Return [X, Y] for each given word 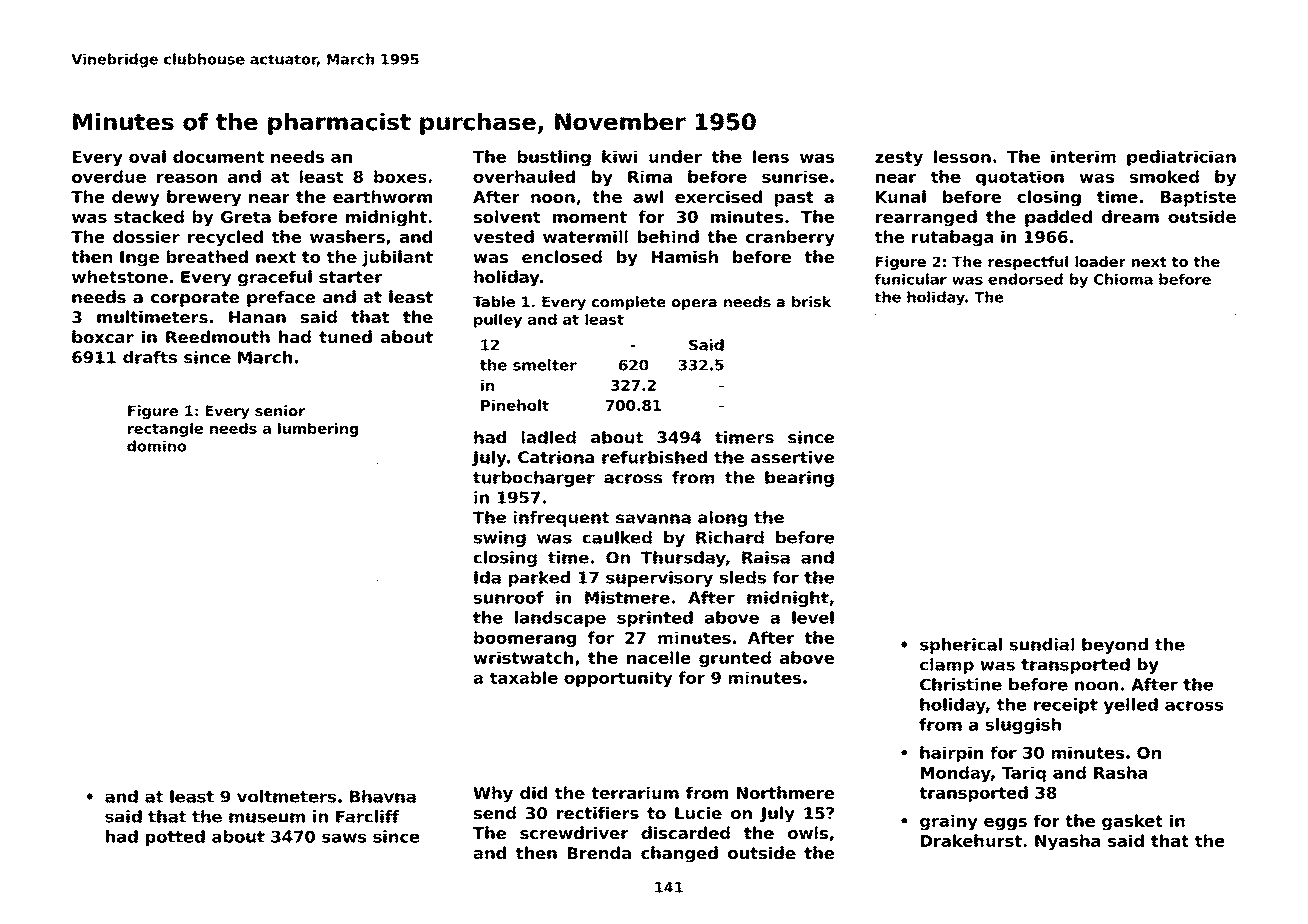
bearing [799, 479]
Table [494, 302]
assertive [792, 457]
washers [347, 236]
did [533, 792]
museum [267, 818]
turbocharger [534, 479]
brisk [811, 302]
